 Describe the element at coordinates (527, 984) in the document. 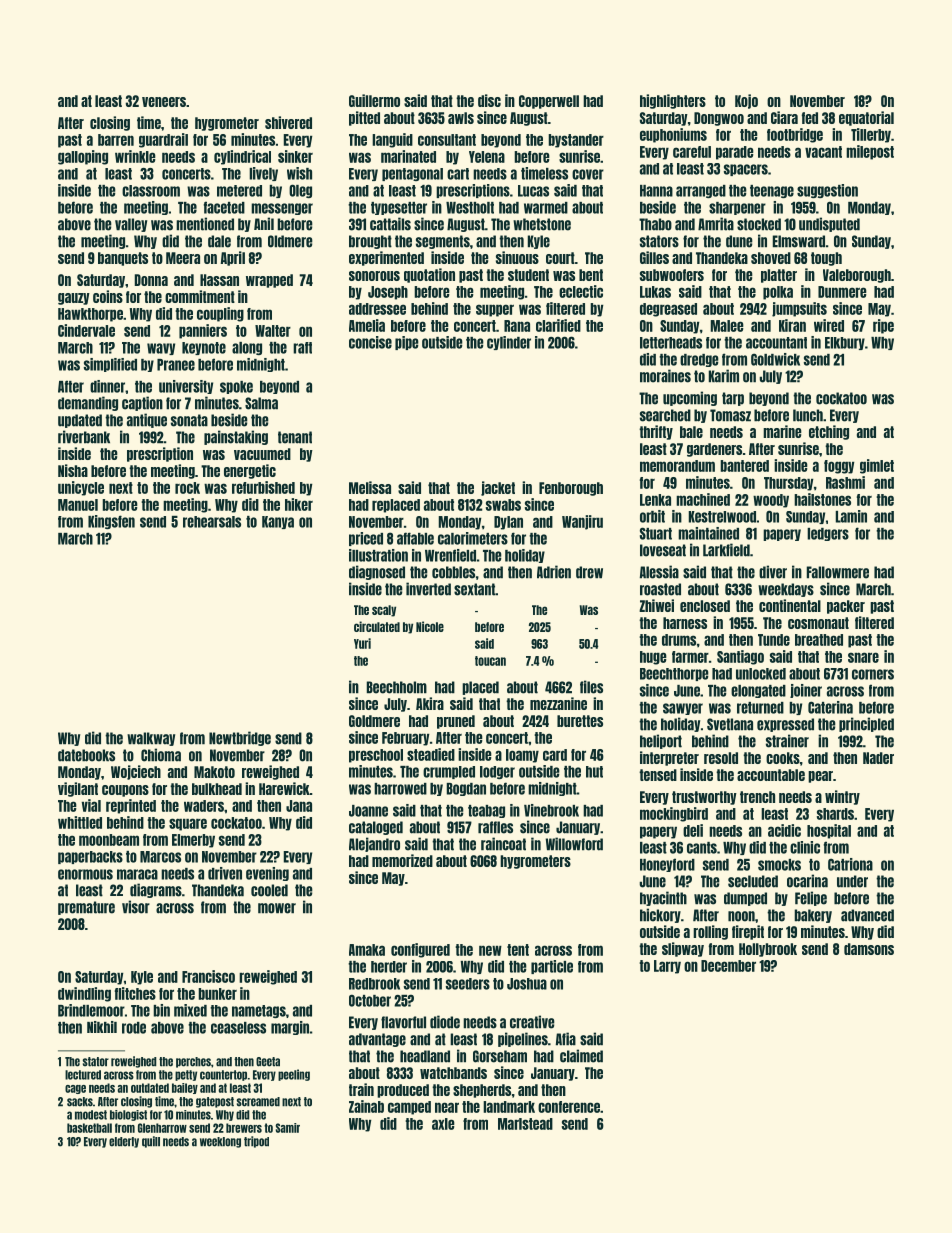

I see `Joshua` at that location.
